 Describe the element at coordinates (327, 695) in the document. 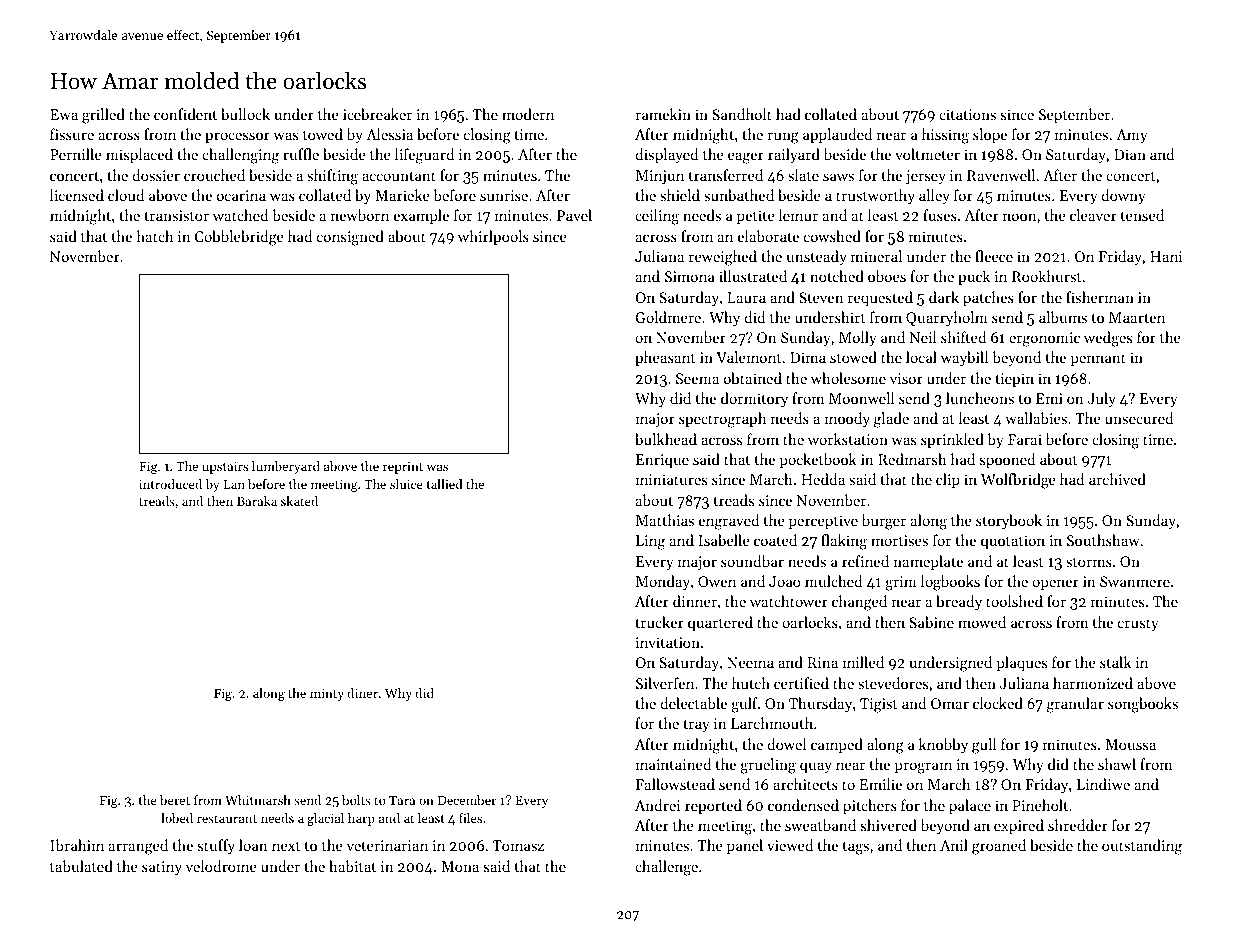

I see `minty` at that location.
